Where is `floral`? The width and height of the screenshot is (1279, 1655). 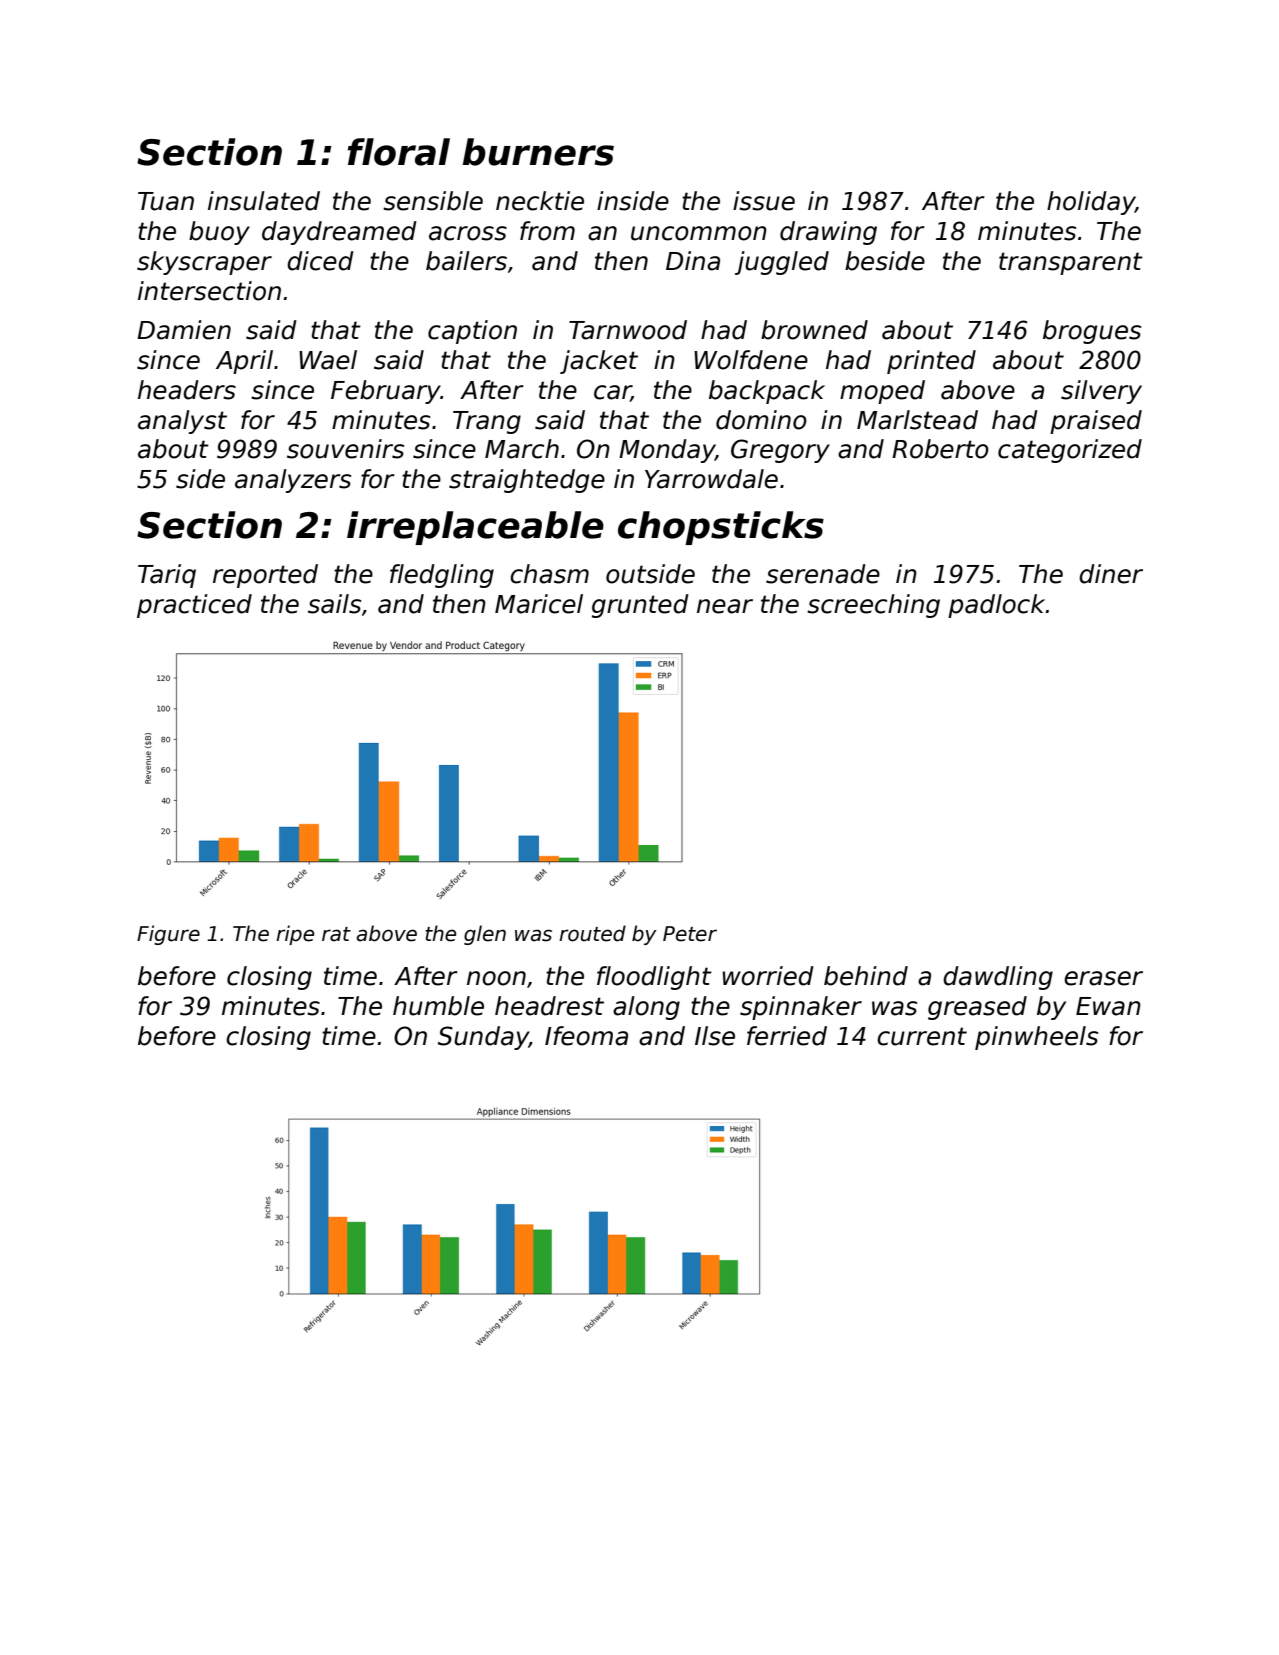 floral is located at coordinates (399, 152).
